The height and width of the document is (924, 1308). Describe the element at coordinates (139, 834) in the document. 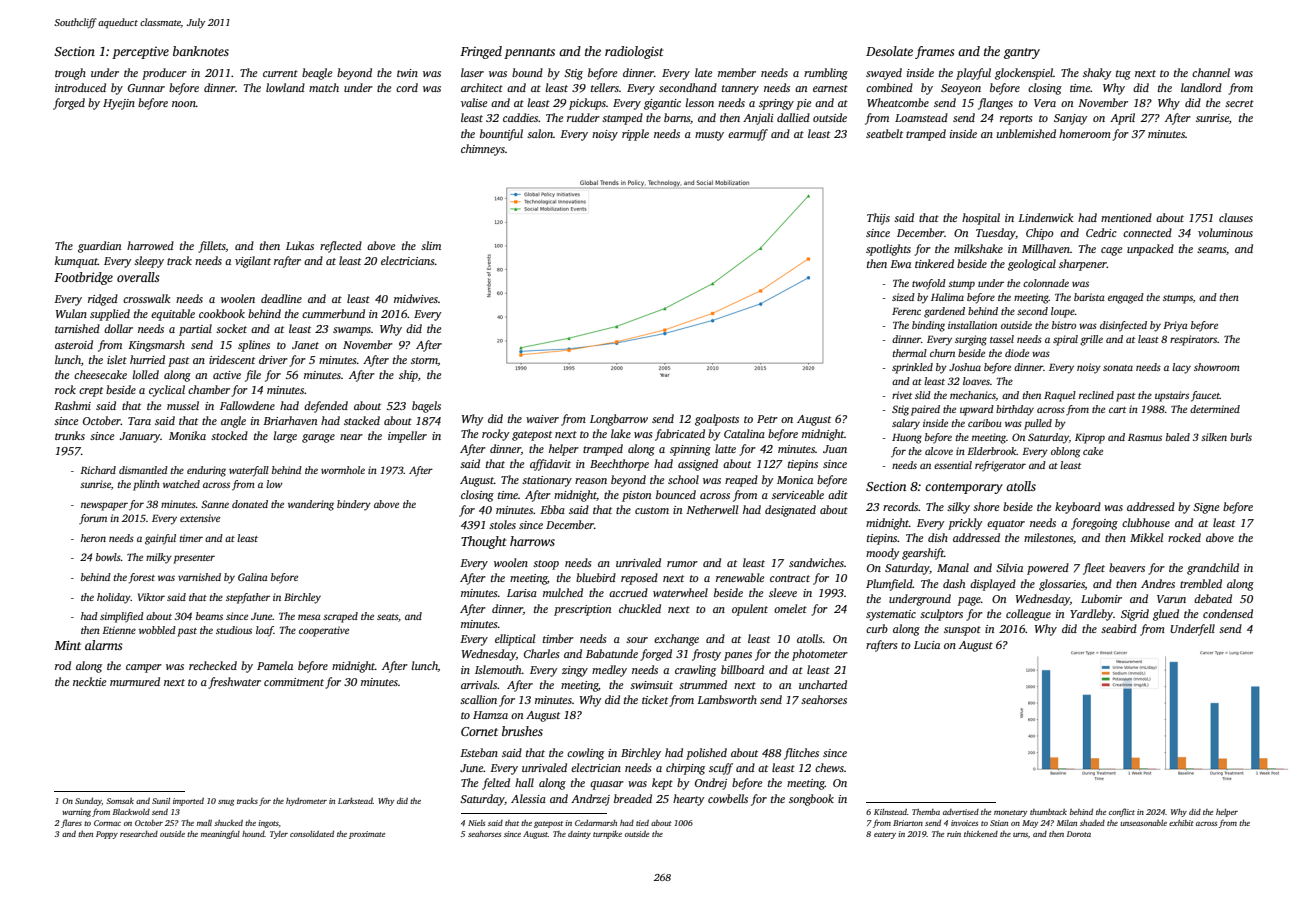

I see `researched` at that location.
